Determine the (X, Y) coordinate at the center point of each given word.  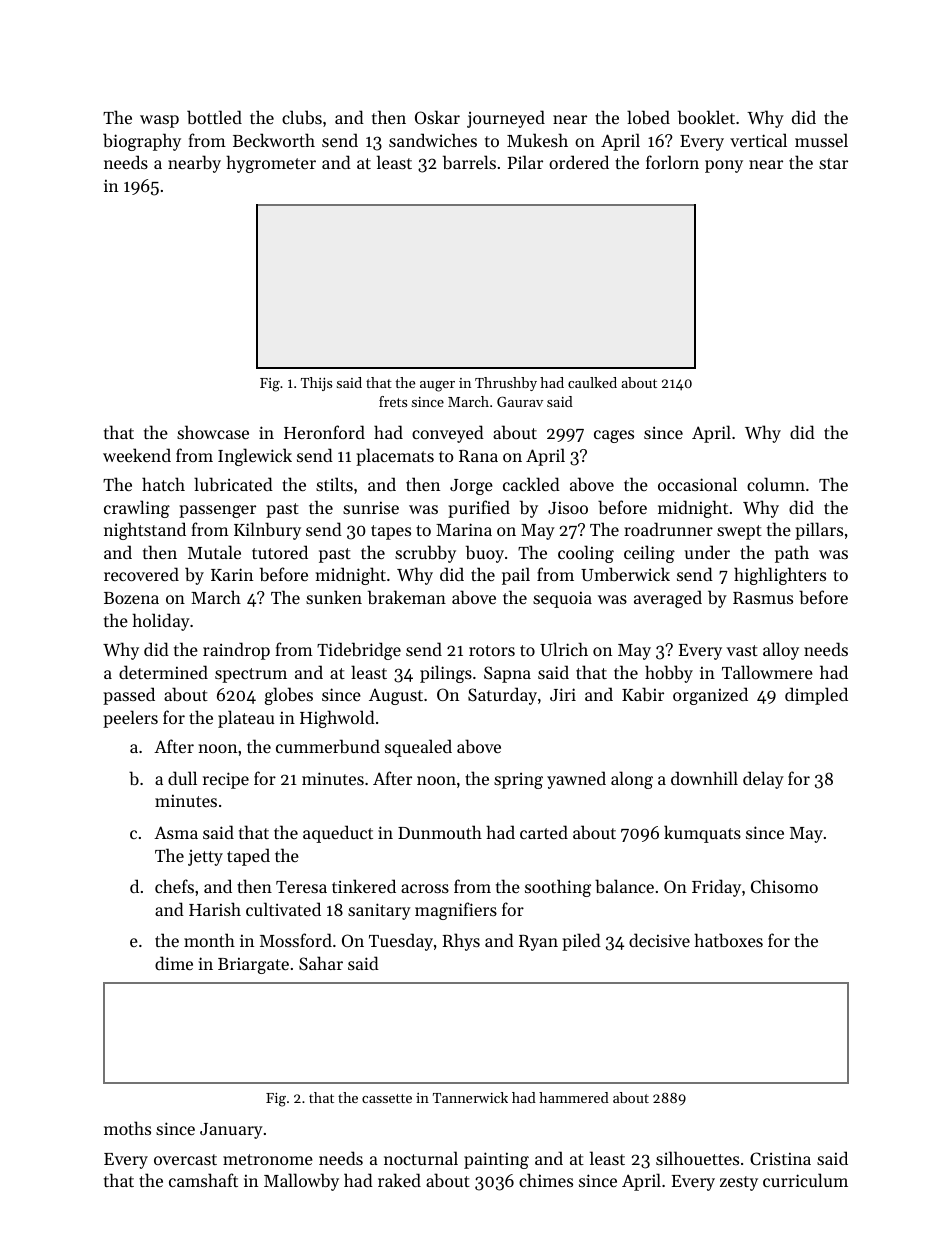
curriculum (805, 1180)
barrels (469, 162)
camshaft (203, 1180)
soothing (558, 888)
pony (724, 166)
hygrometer (271, 164)
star (833, 163)
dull (182, 778)
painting (496, 1160)
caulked (592, 382)
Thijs (316, 384)
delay (763, 780)
